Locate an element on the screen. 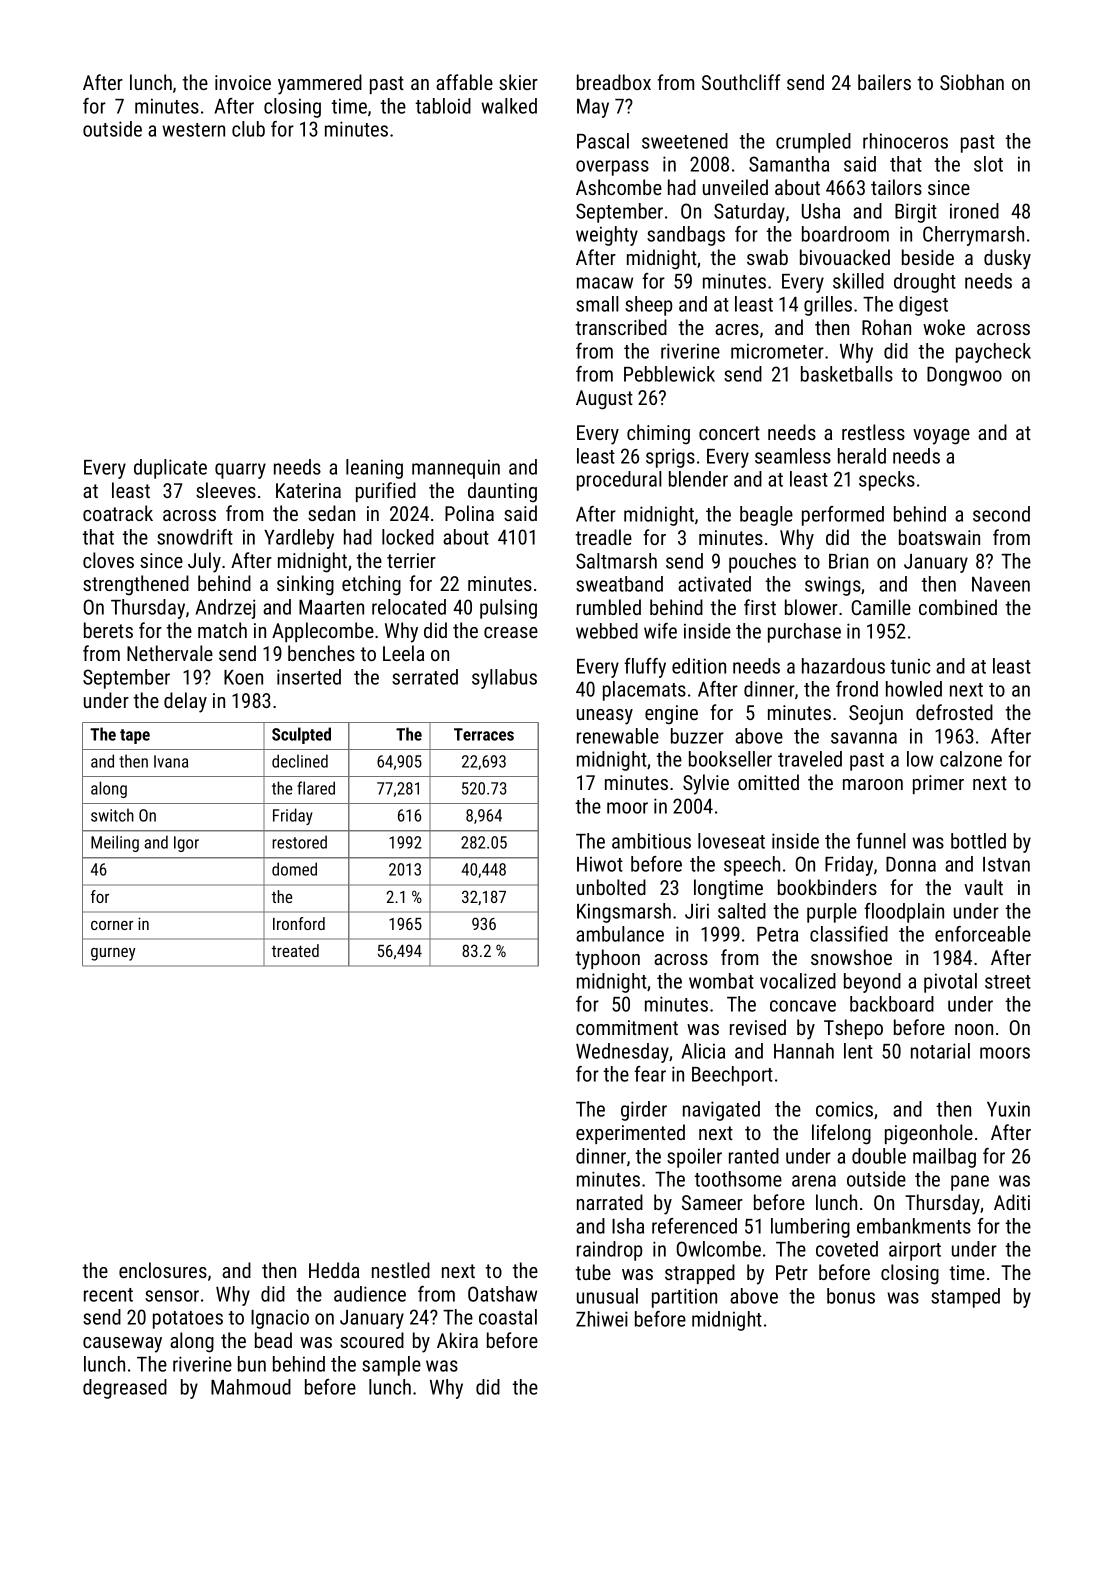  vocalized is located at coordinates (798, 981).
